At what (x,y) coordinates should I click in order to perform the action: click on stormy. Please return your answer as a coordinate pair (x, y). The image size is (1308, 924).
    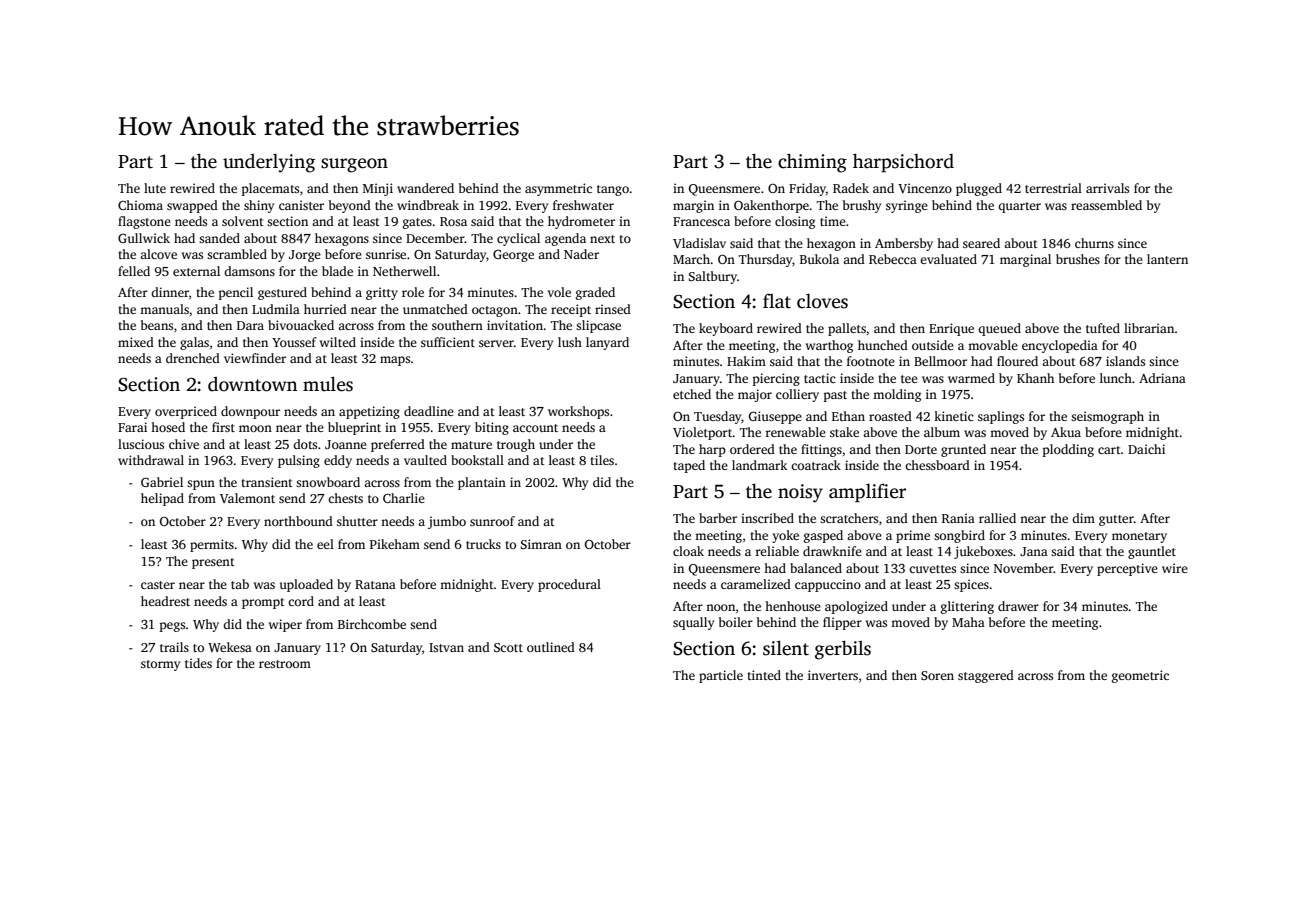
    Looking at the image, I should click on (160, 665).
